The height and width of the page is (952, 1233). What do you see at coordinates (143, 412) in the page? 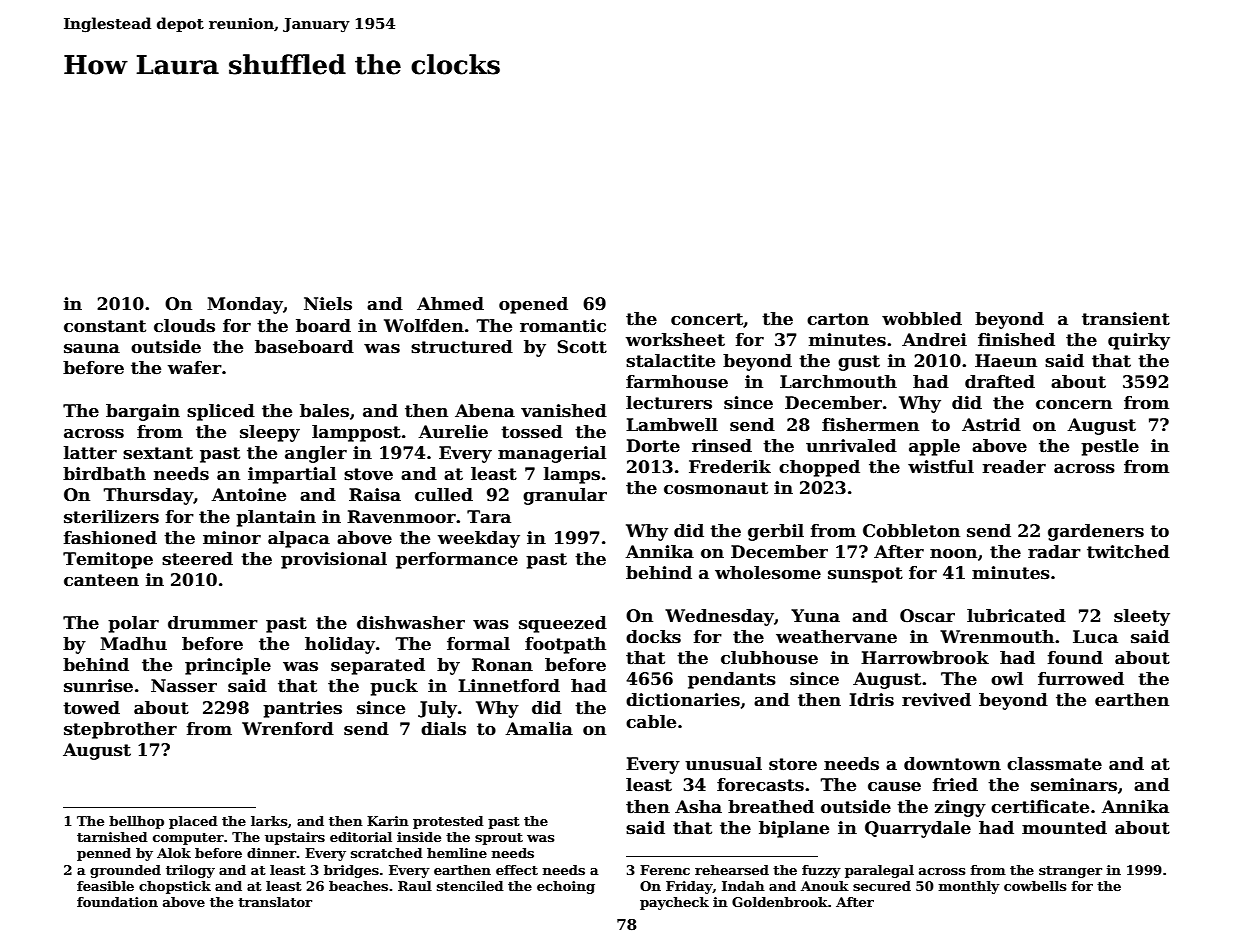
I see `bargain` at bounding box center [143, 412].
